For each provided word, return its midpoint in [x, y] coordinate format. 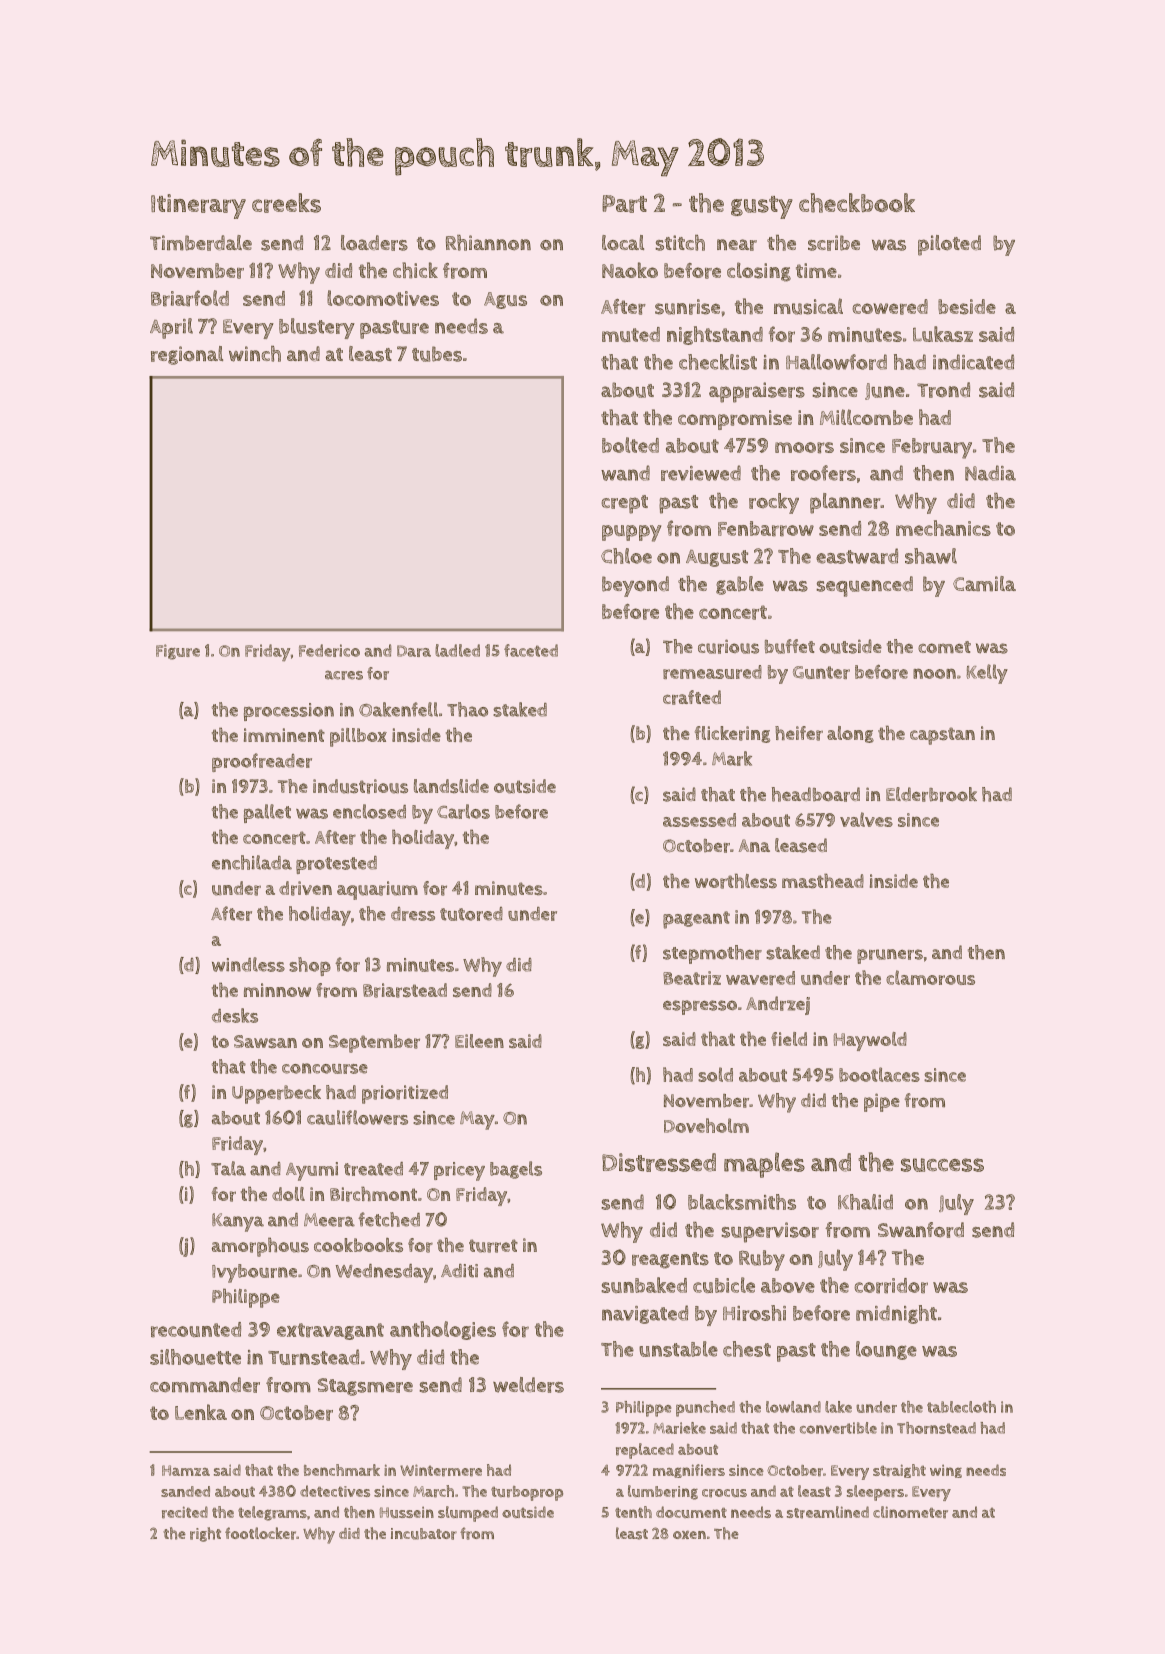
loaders [374, 243]
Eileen [479, 1041]
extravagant [330, 1331]
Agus [505, 300]
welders [528, 1385]
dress [413, 914]
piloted [949, 245]
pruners [890, 956]
